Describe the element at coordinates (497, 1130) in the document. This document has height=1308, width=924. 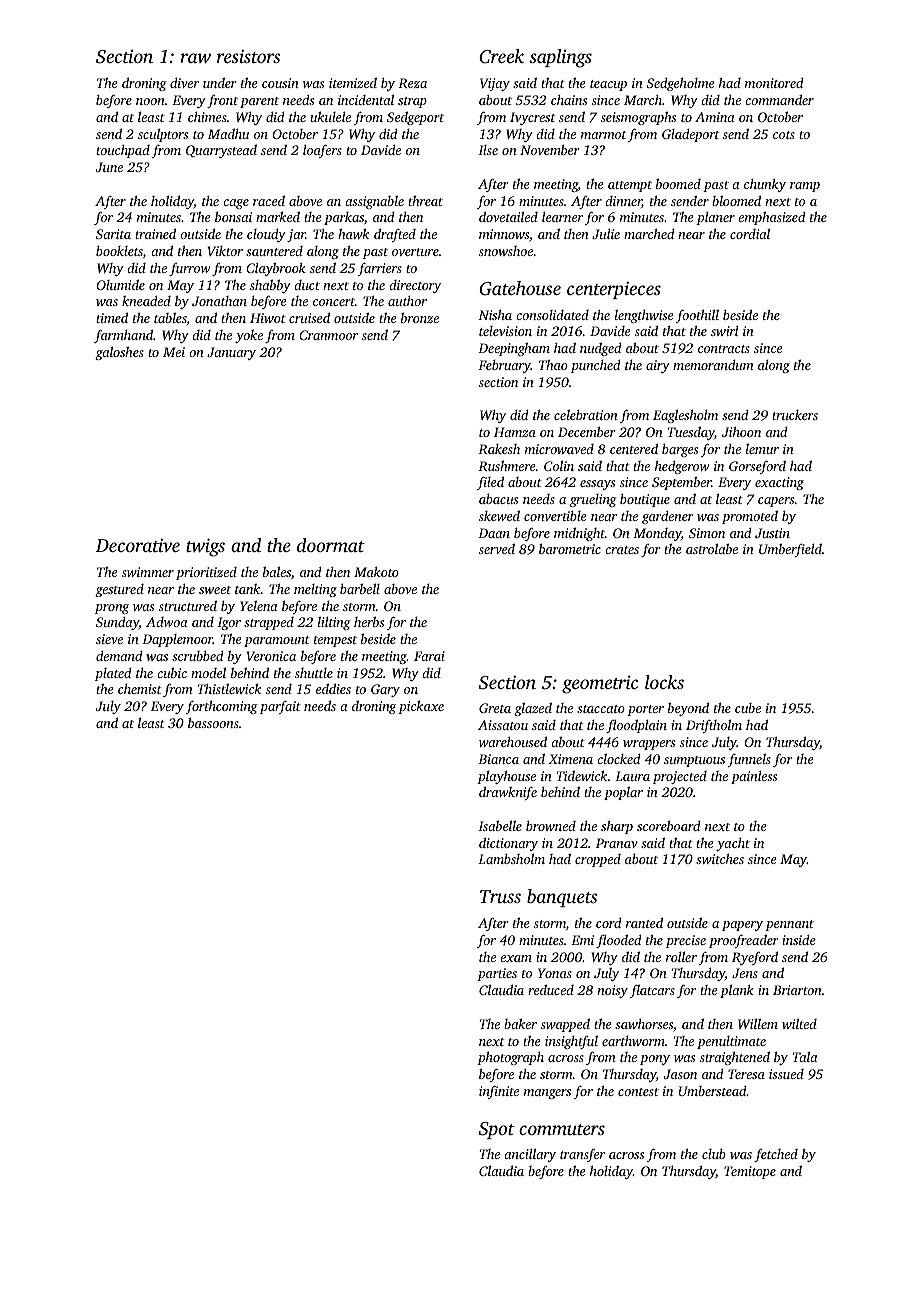
I see `Spot` at that location.
